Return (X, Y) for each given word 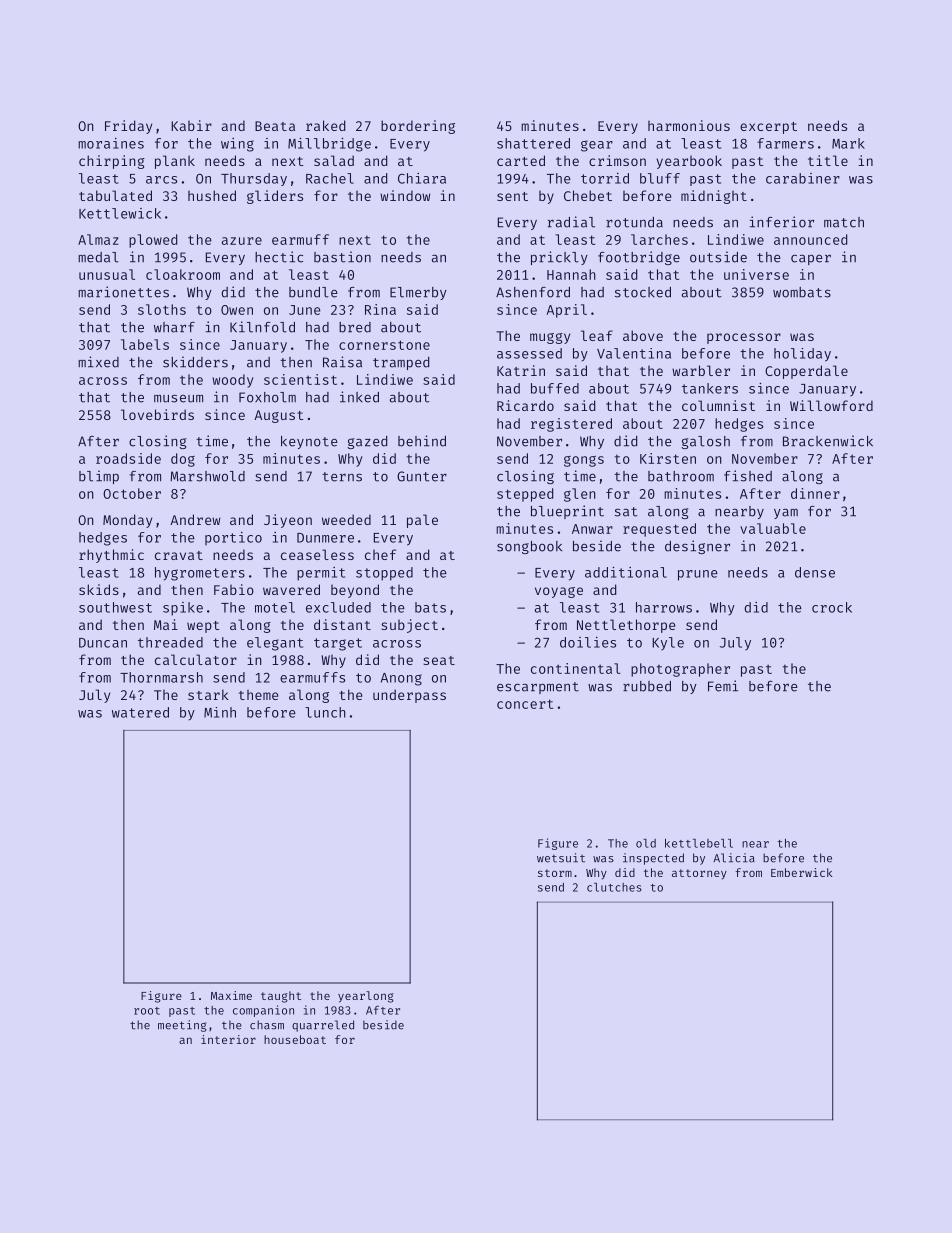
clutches (614, 887)
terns (342, 477)
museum (178, 398)
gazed (368, 442)
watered (140, 712)
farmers (785, 143)
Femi (723, 686)
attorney (699, 874)
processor (744, 338)
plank (175, 162)
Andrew (195, 519)
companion (263, 1011)
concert (525, 704)
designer (697, 547)
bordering (418, 127)
